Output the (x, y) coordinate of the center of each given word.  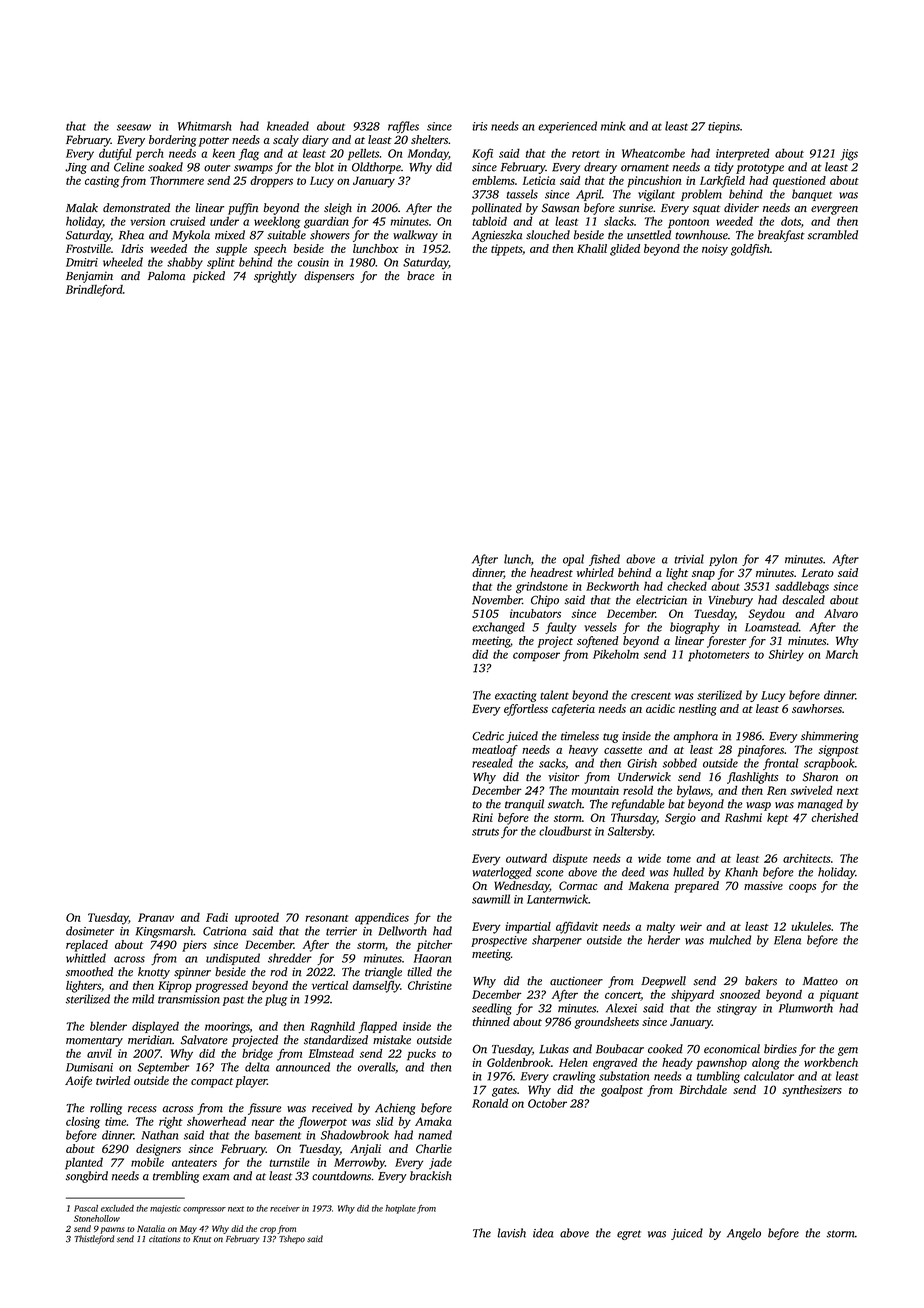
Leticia (539, 180)
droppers (271, 182)
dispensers (329, 277)
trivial (689, 559)
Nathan (160, 1135)
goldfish (750, 250)
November (497, 600)
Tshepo (292, 1239)
